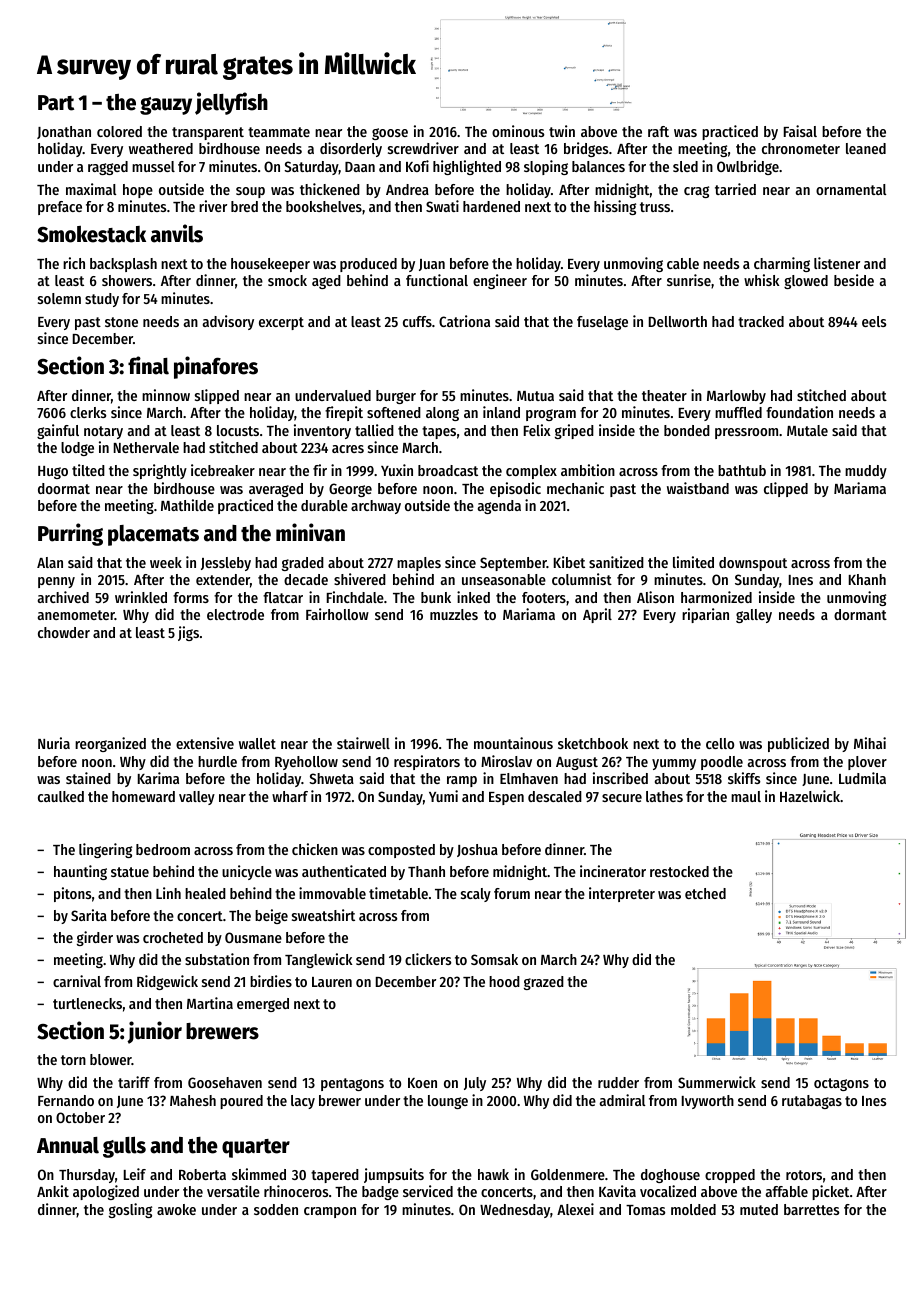 The image size is (924, 1308). What do you see at coordinates (705, 893) in the document?
I see `etched` at bounding box center [705, 893].
